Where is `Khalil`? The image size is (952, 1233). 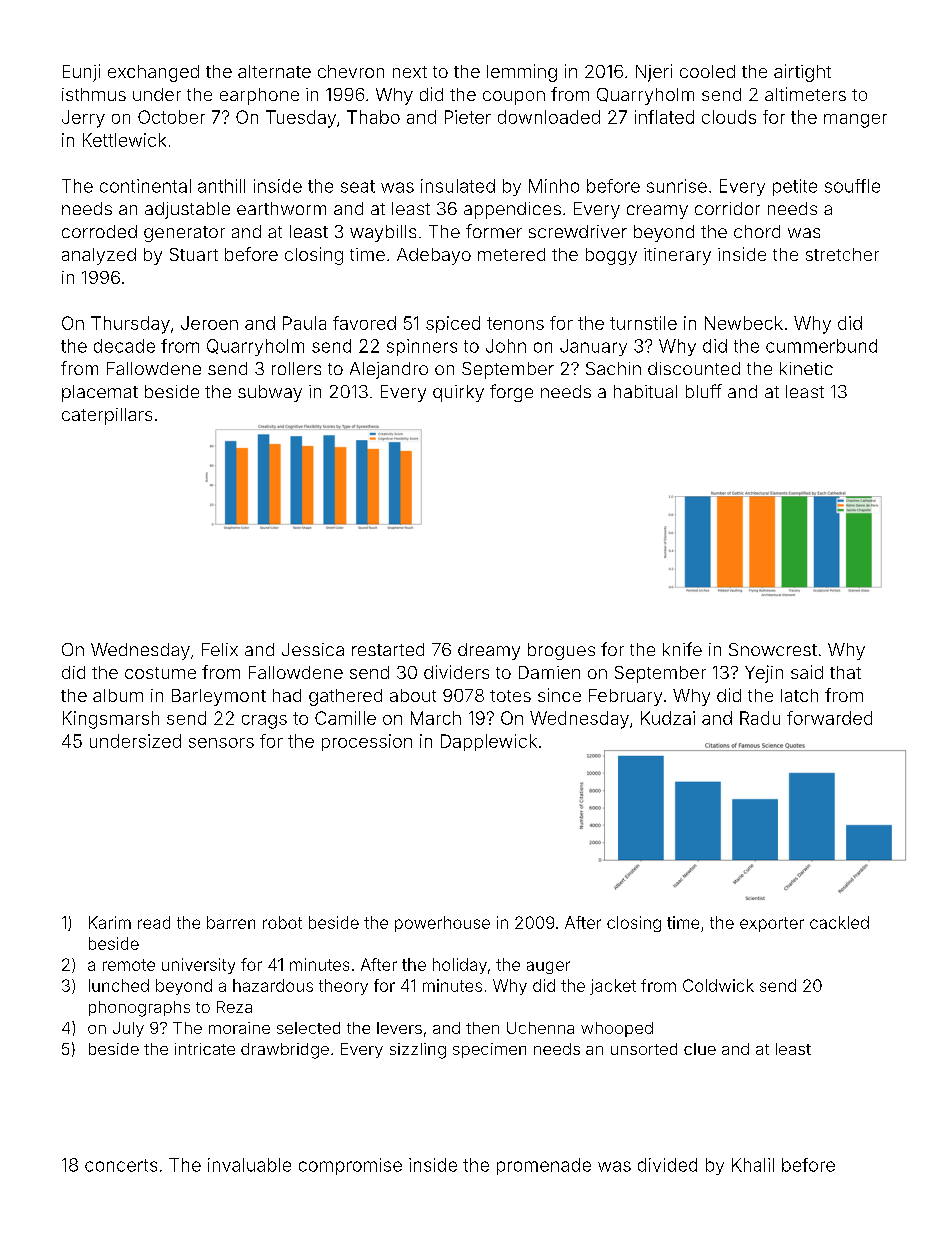 Khalil is located at coordinates (753, 1165).
